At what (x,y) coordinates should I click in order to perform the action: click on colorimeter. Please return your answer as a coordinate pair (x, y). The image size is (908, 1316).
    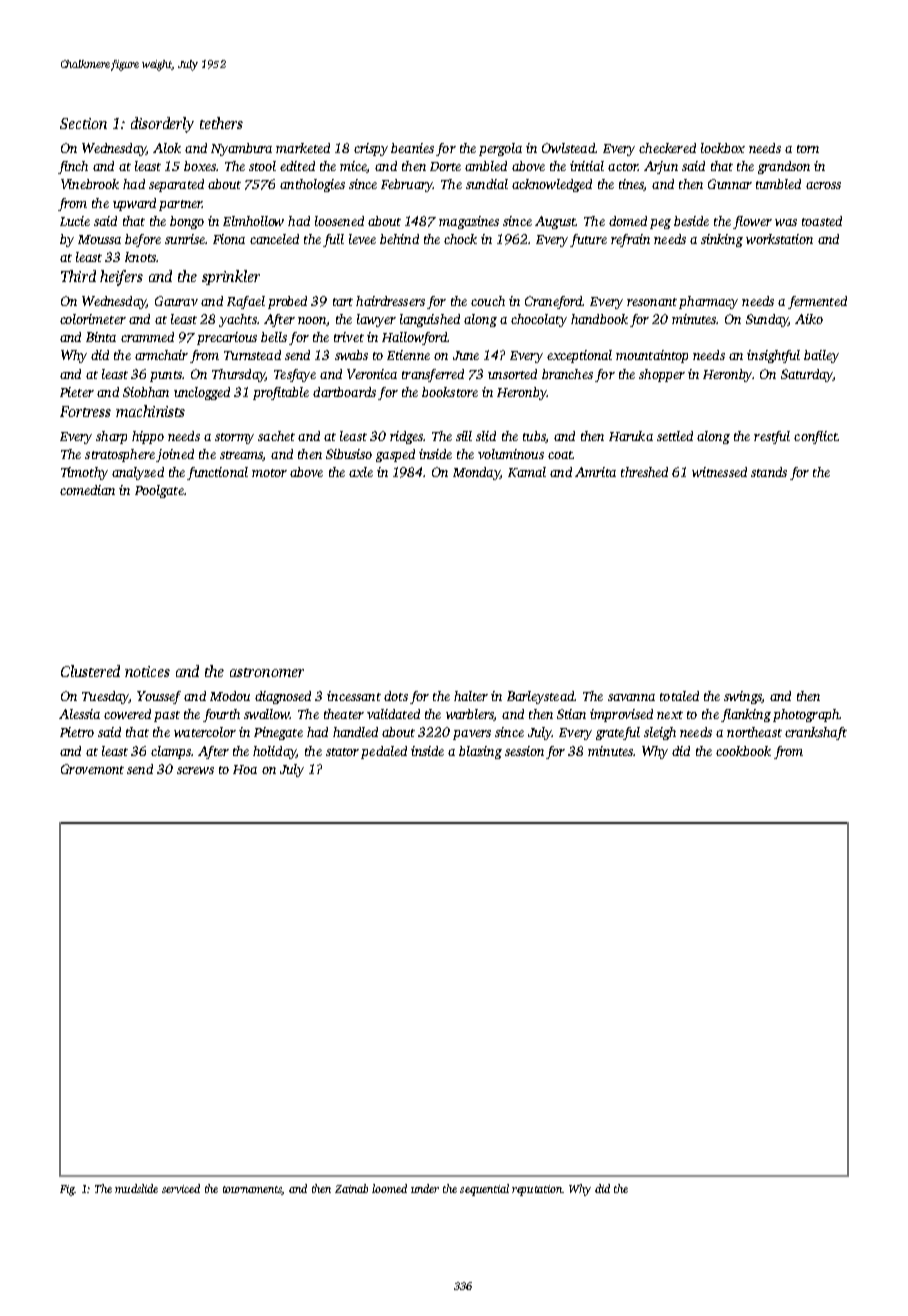
    Looking at the image, I should click on (93, 319).
